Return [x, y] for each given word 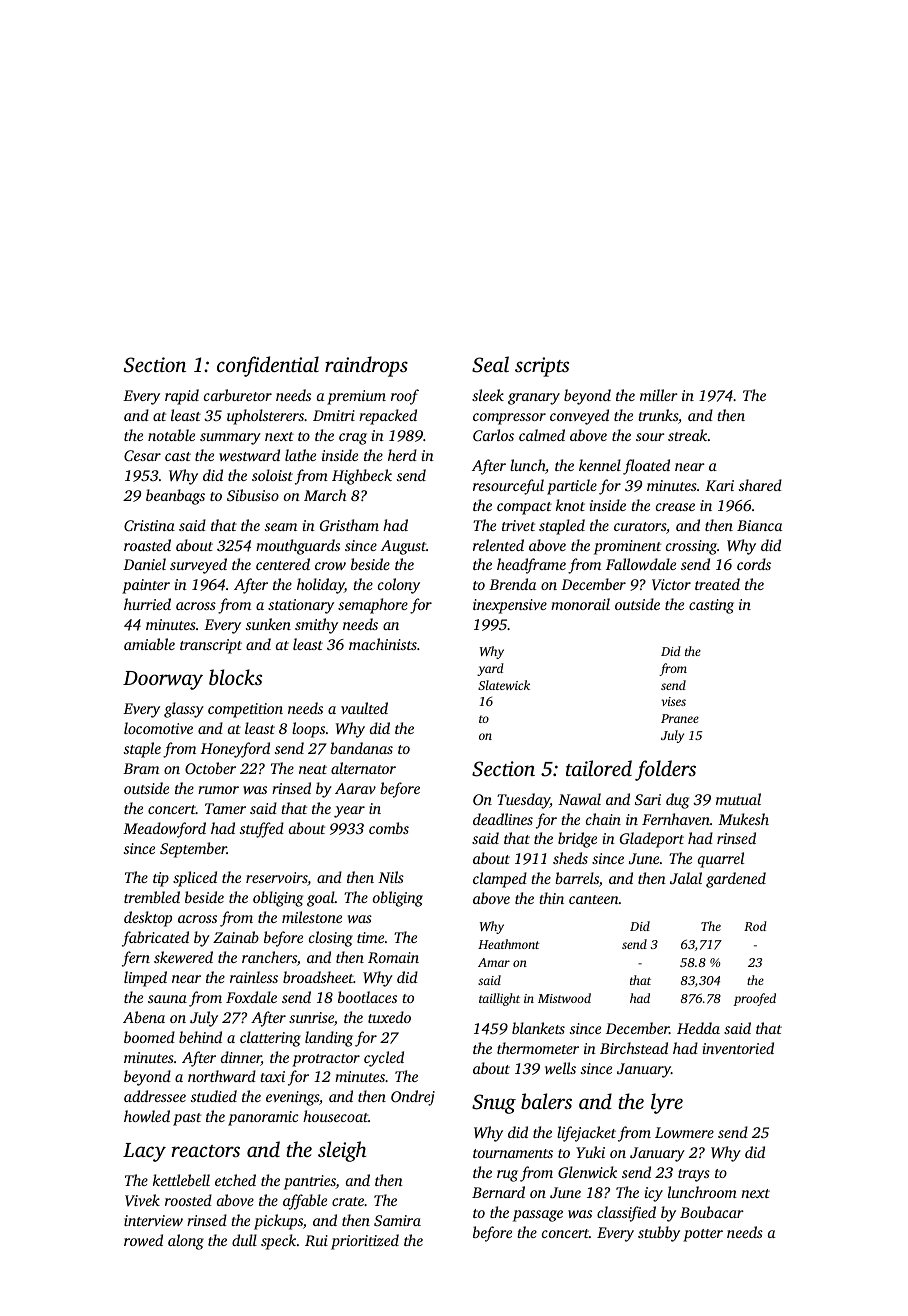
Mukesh [743, 819]
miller [659, 395]
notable [171, 435]
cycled [384, 1059]
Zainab [236, 937]
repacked [388, 417]
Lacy [144, 1152]
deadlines [503, 819]
